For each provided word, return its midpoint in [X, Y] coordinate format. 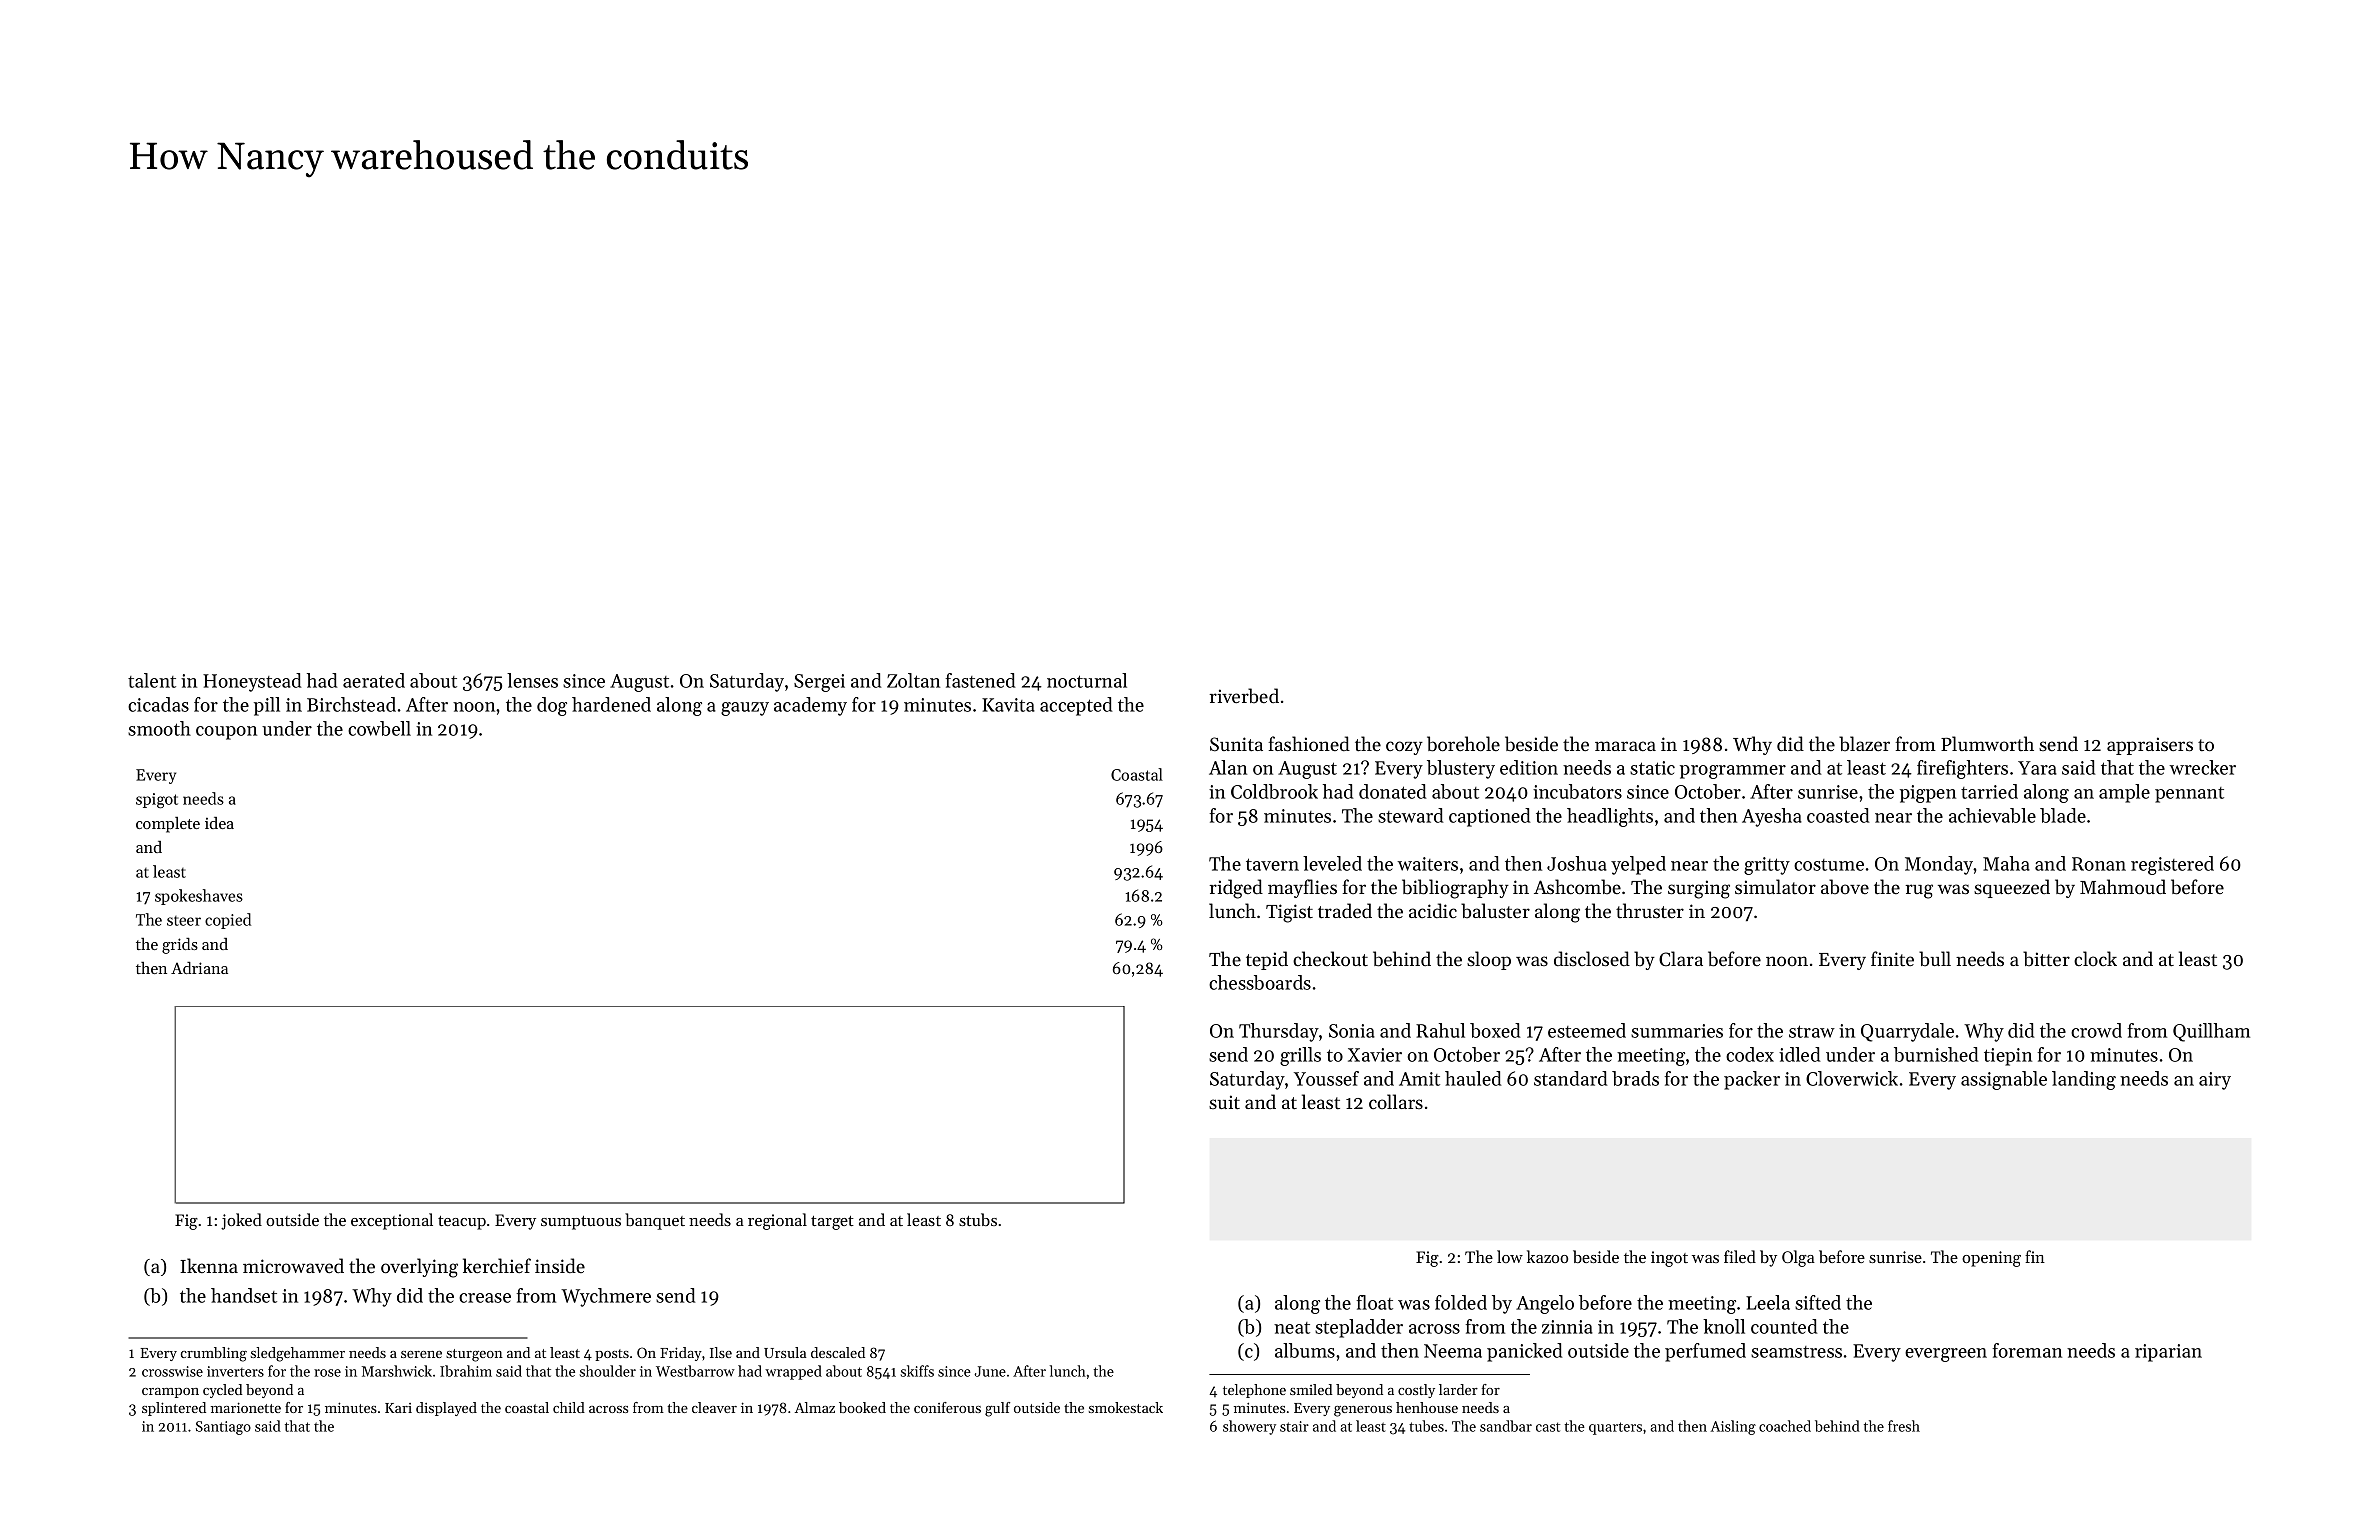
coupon [226, 733]
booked [862, 1407]
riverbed [1244, 696]
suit [1224, 1102]
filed [1740, 1256]
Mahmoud [2123, 887]
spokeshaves [199, 897]
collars [1396, 1101]
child [569, 1407]
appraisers [2150, 746]
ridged [1236, 889]
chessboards [1260, 982]
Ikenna [209, 1265]
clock [2095, 958]
